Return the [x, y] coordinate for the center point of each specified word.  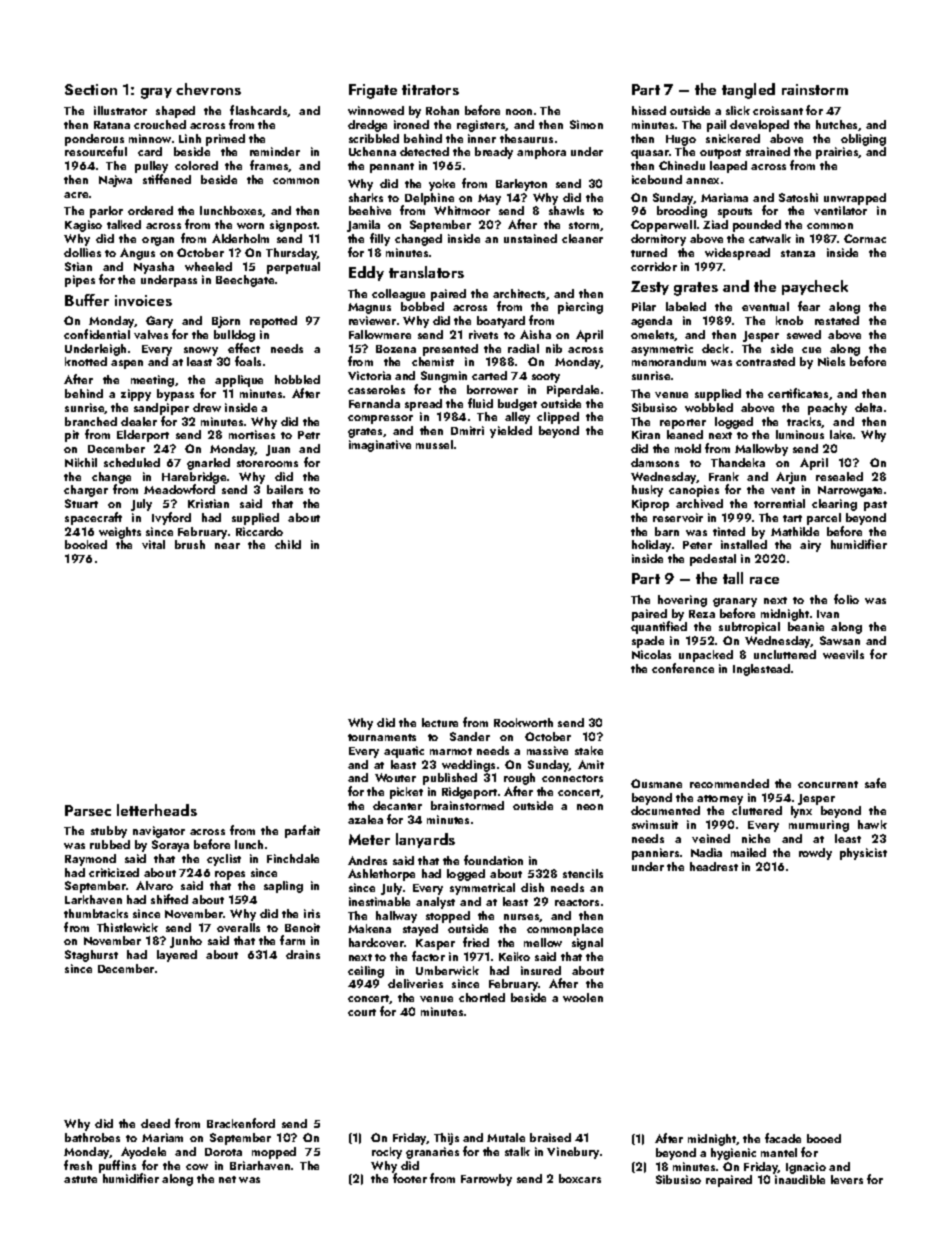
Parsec [88, 810]
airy [810, 546]
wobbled [709, 407]
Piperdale [573, 391]
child [288, 544]
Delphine [428, 199]
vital [153, 544]
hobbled [297, 379]
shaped [175, 112]
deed [155, 1123]
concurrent [828, 784]
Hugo [681, 140]
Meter [369, 839]
